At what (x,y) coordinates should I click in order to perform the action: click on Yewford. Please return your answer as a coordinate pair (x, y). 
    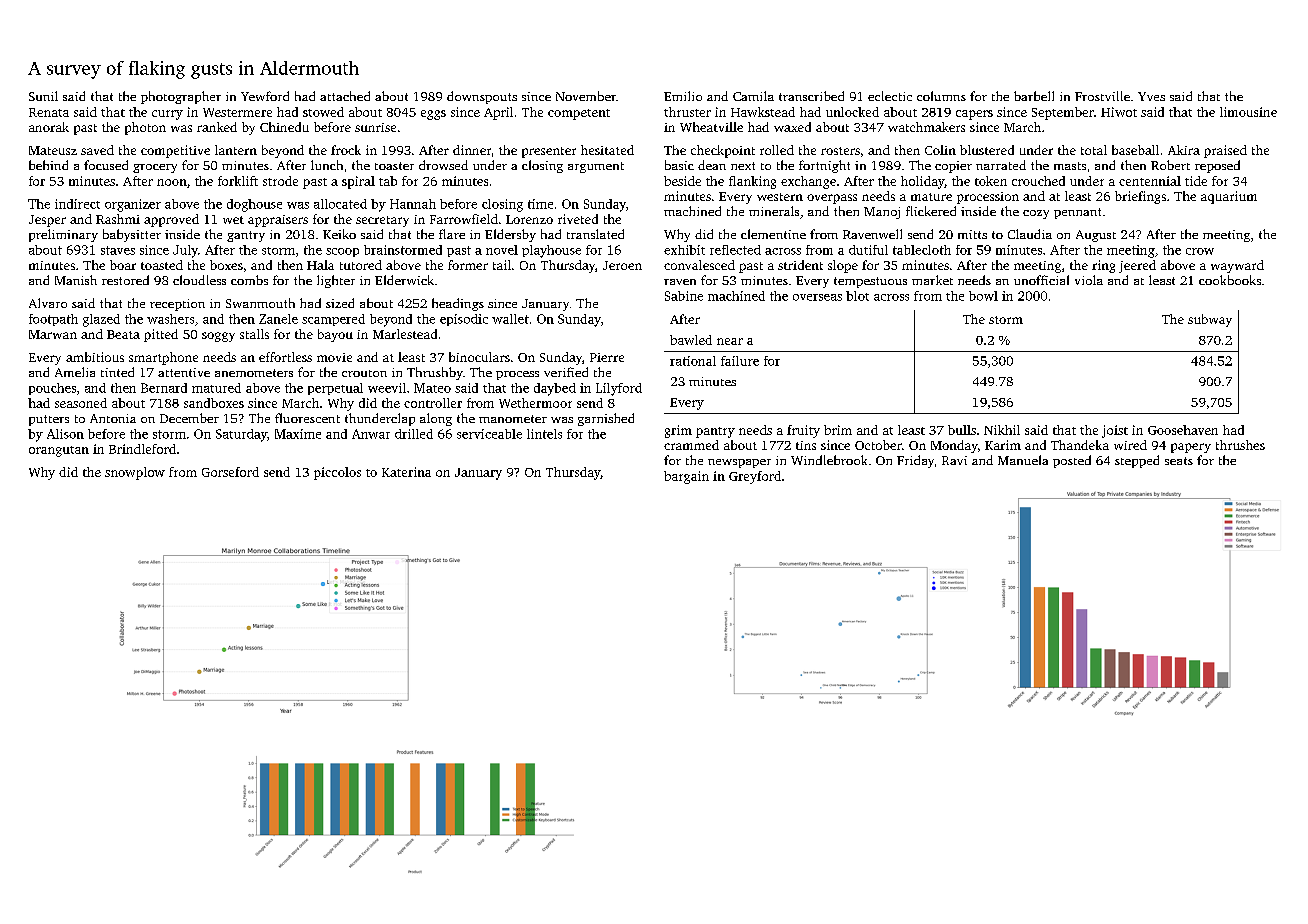
    Looking at the image, I should click on (265, 96).
